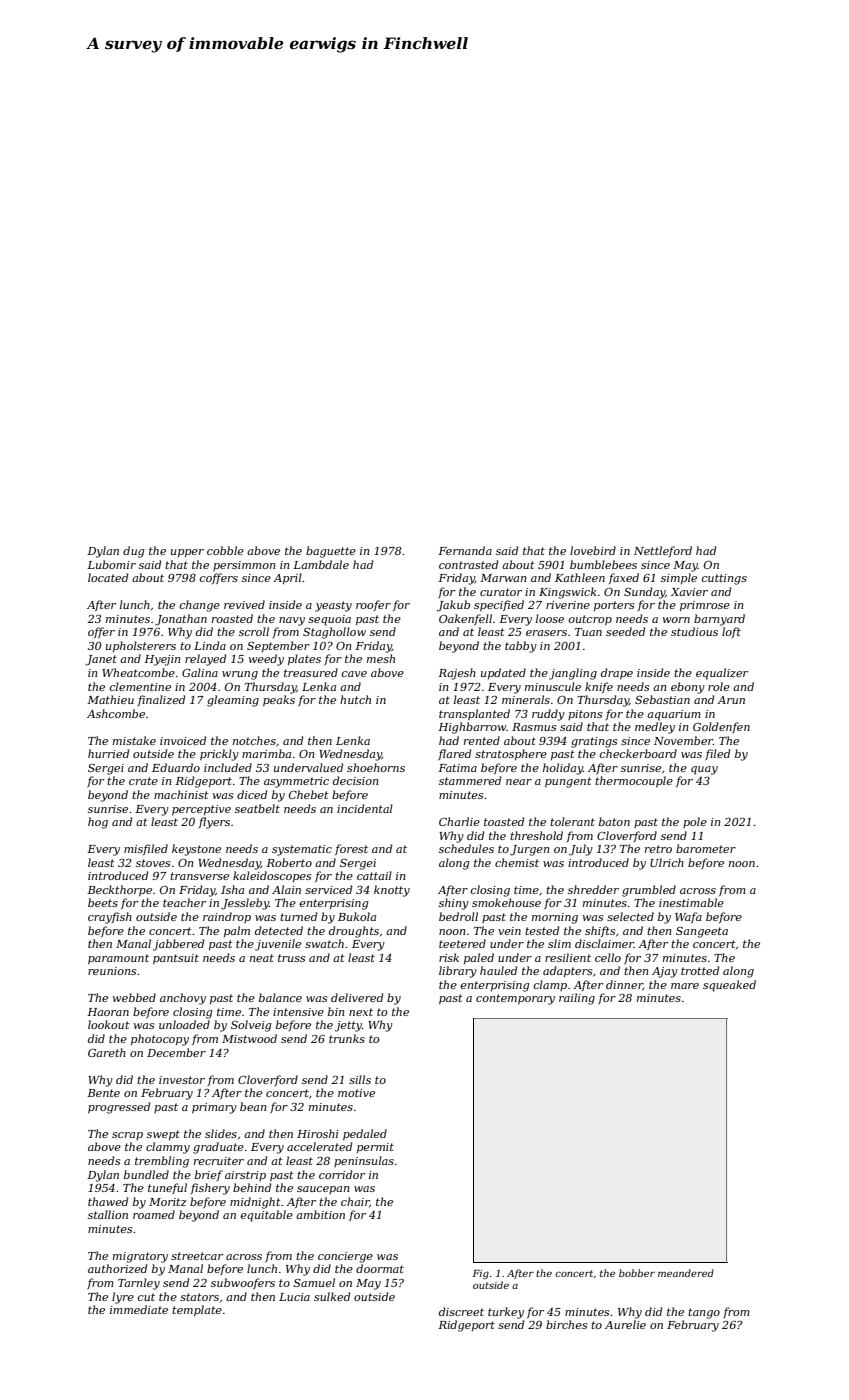  I want to click on discreet, so click(461, 1311).
